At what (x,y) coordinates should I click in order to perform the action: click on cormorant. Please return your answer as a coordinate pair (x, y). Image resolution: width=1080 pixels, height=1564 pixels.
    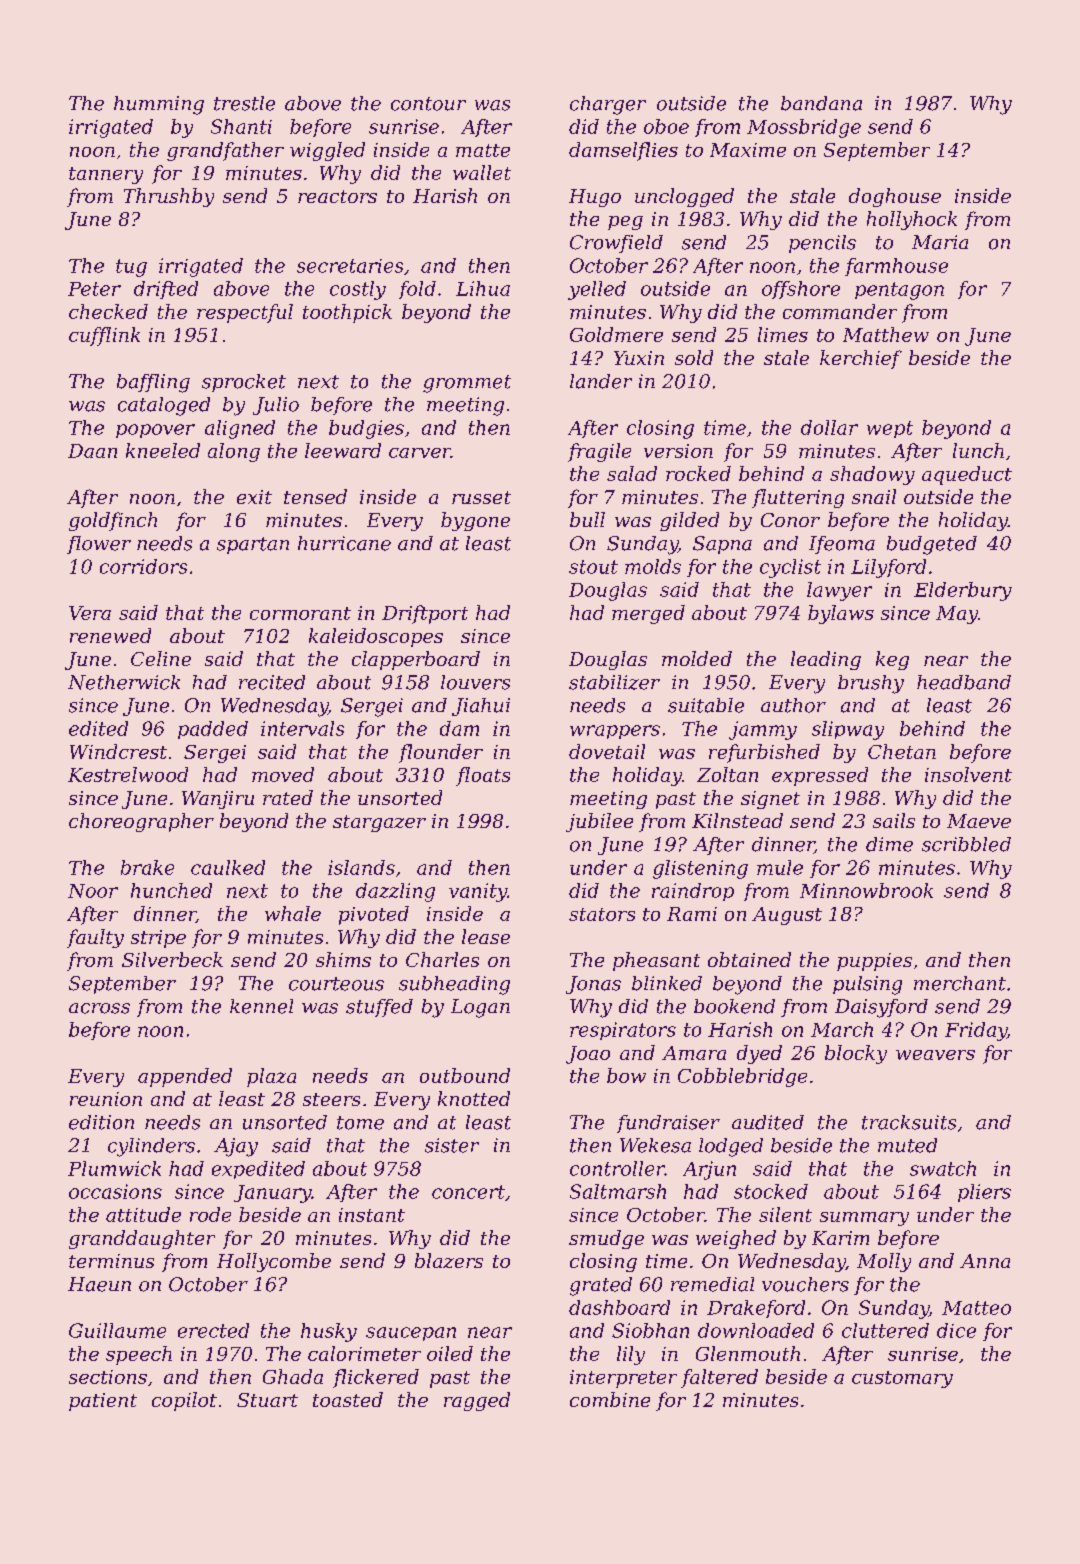
    Looking at the image, I should click on (300, 613).
